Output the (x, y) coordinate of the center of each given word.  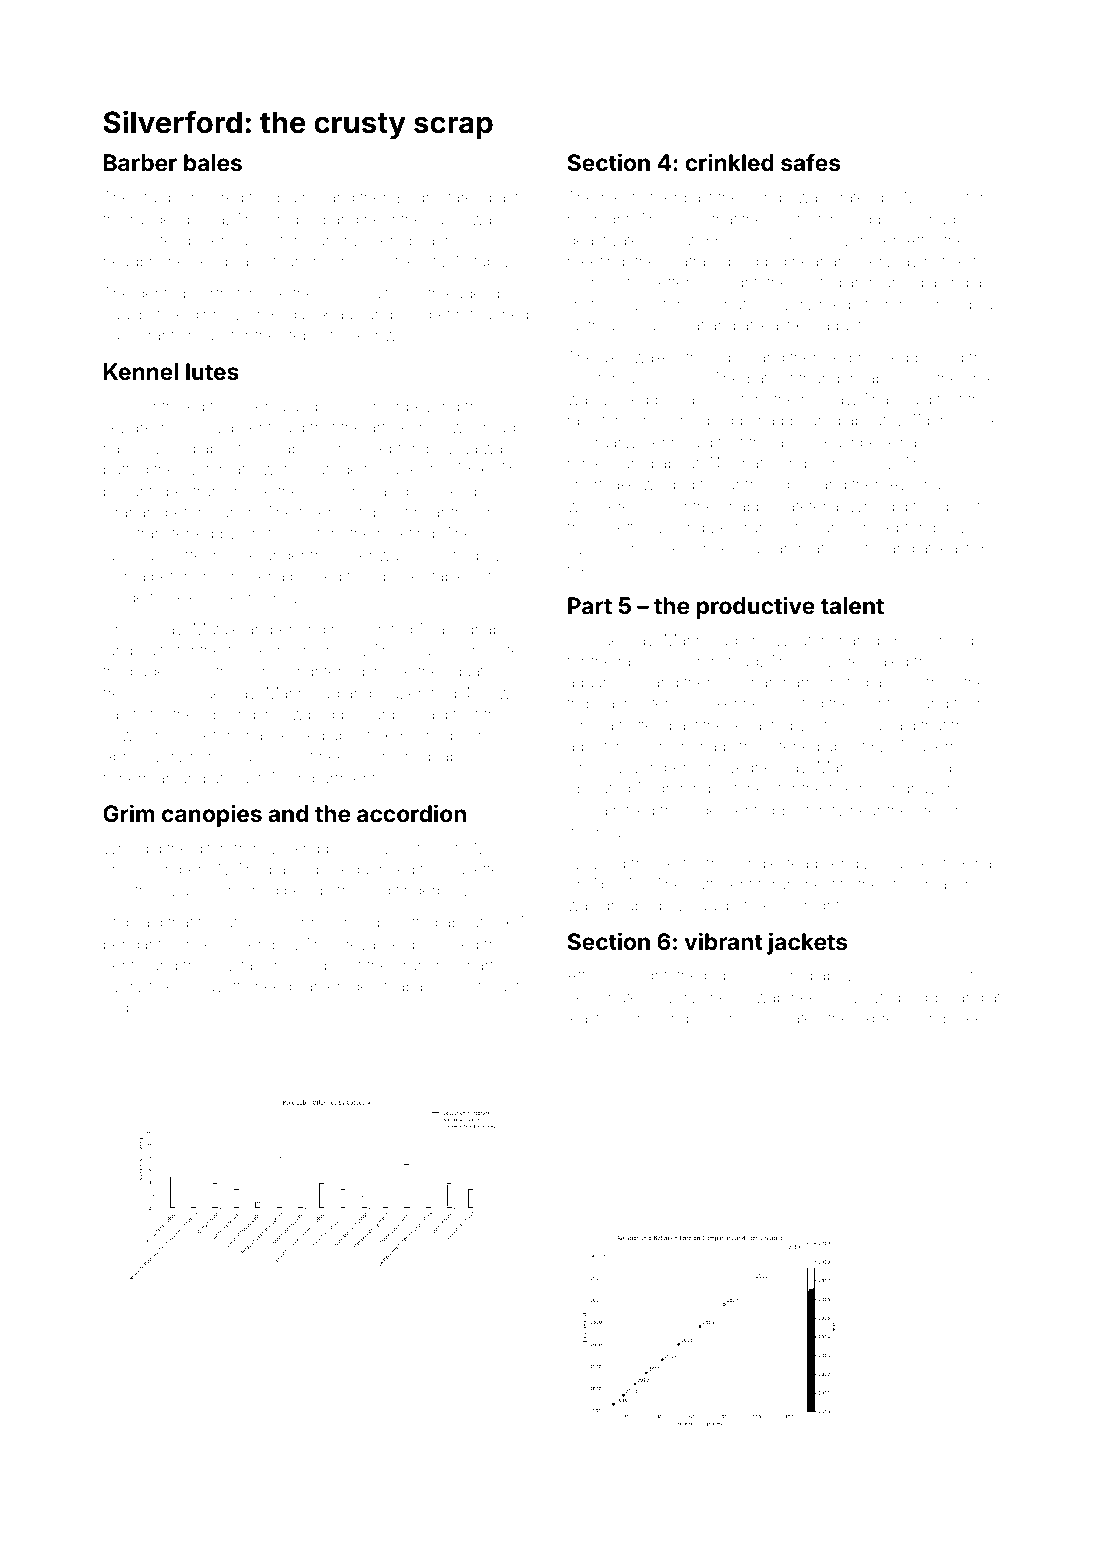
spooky (401, 578)
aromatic (805, 549)
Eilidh (416, 197)
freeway (131, 694)
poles (145, 1010)
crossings (663, 1021)
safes (810, 162)
